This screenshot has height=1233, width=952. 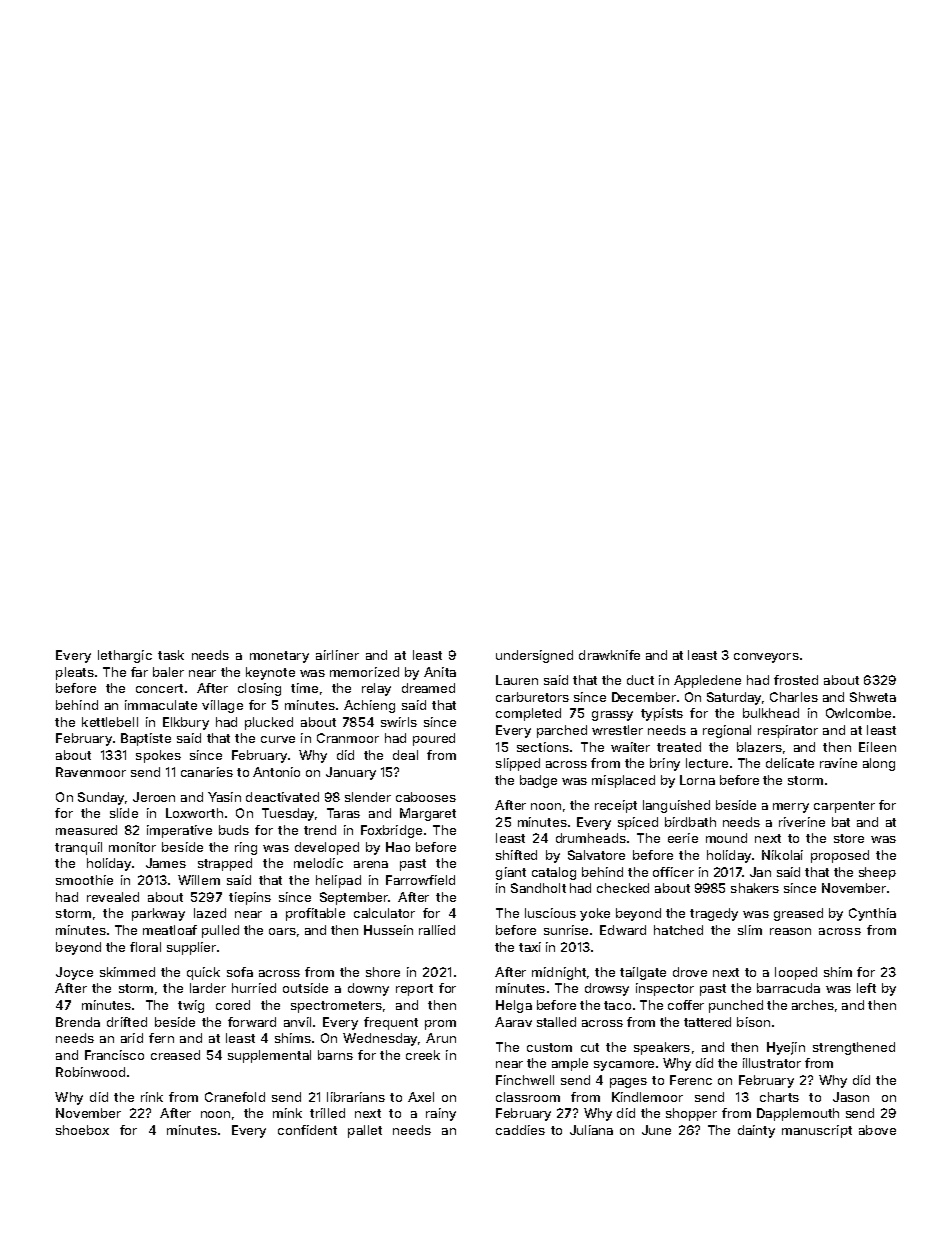 What do you see at coordinates (307, 1130) in the screenshot?
I see `confident` at bounding box center [307, 1130].
